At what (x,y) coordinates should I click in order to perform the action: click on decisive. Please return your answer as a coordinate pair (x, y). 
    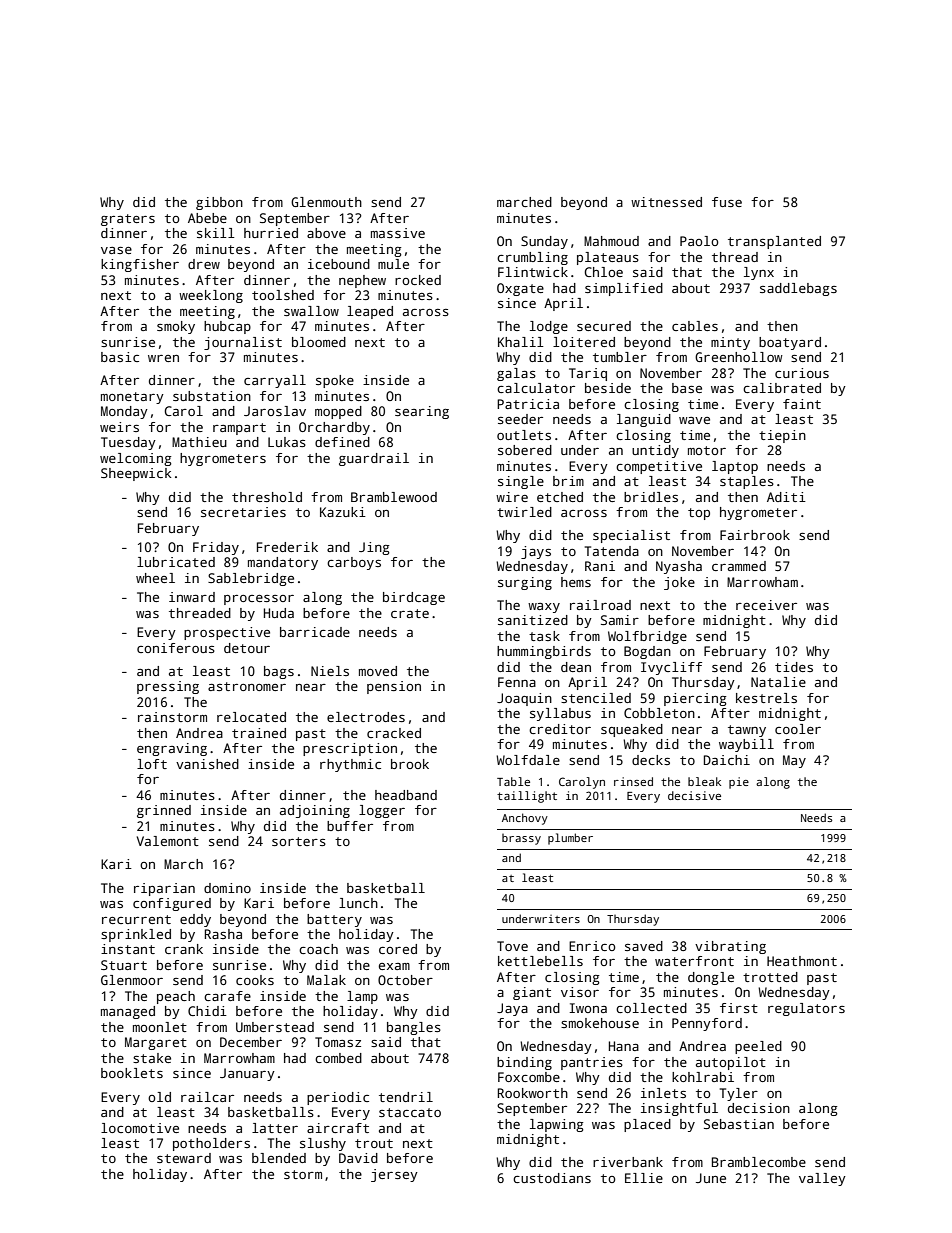
    Looking at the image, I should click on (694, 795).
